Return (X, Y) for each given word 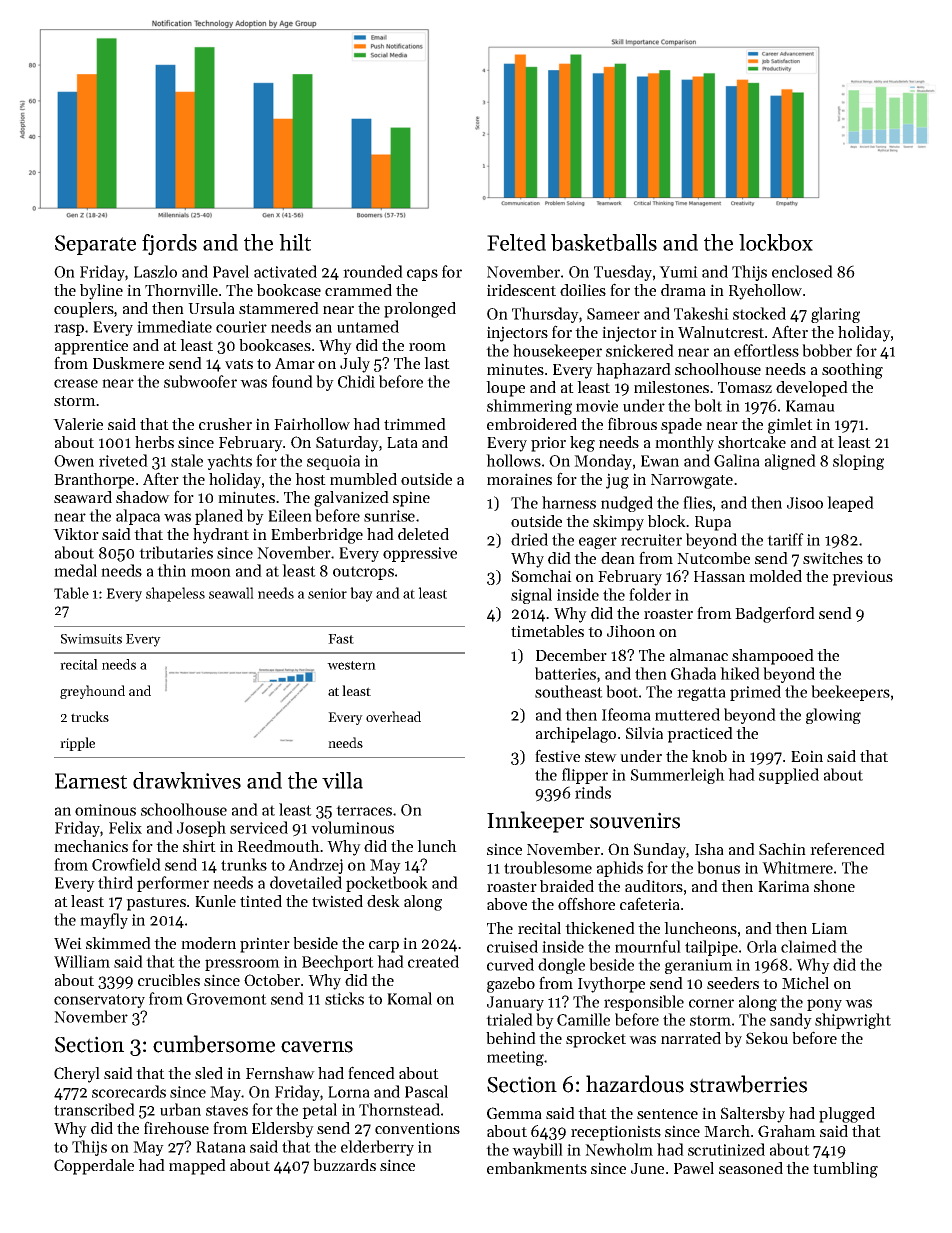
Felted (516, 242)
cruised (512, 946)
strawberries (748, 1084)
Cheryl (77, 1075)
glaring (835, 315)
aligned (790, 462)
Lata (402, 442)
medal (75, 570)
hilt (295, 242)
